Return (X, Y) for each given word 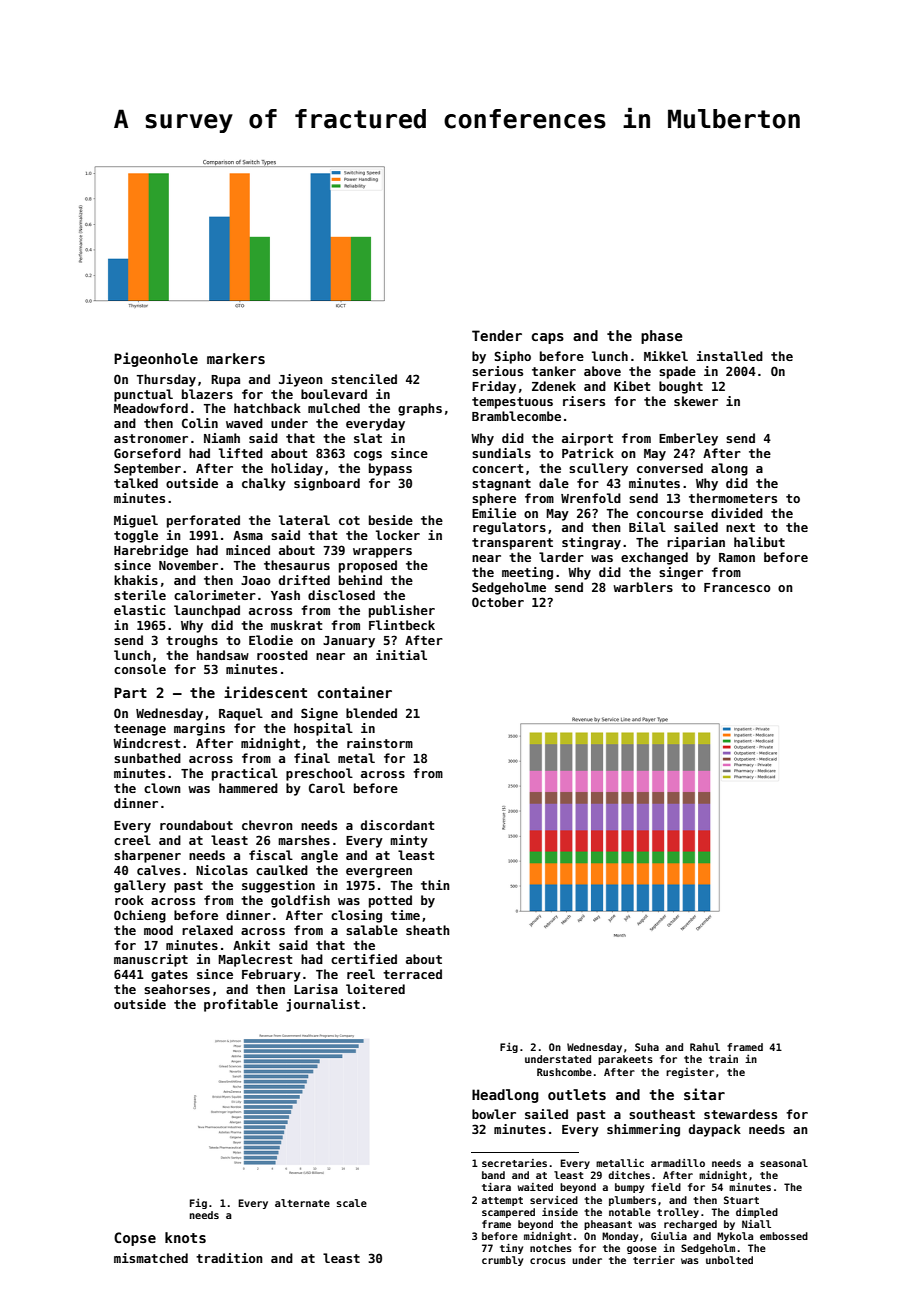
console (140, 669)
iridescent (265, 692)
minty (409, 841)
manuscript (151, 960)
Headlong (505, 1096)
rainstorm (380, 743)
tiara (496, 1187)
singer (681, 573)
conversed (670, 468)
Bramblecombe (516, 416)
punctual (143, 395)
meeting (527, 573)
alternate (302, 1203)
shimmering (643, 1130)
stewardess (740, 1114)
